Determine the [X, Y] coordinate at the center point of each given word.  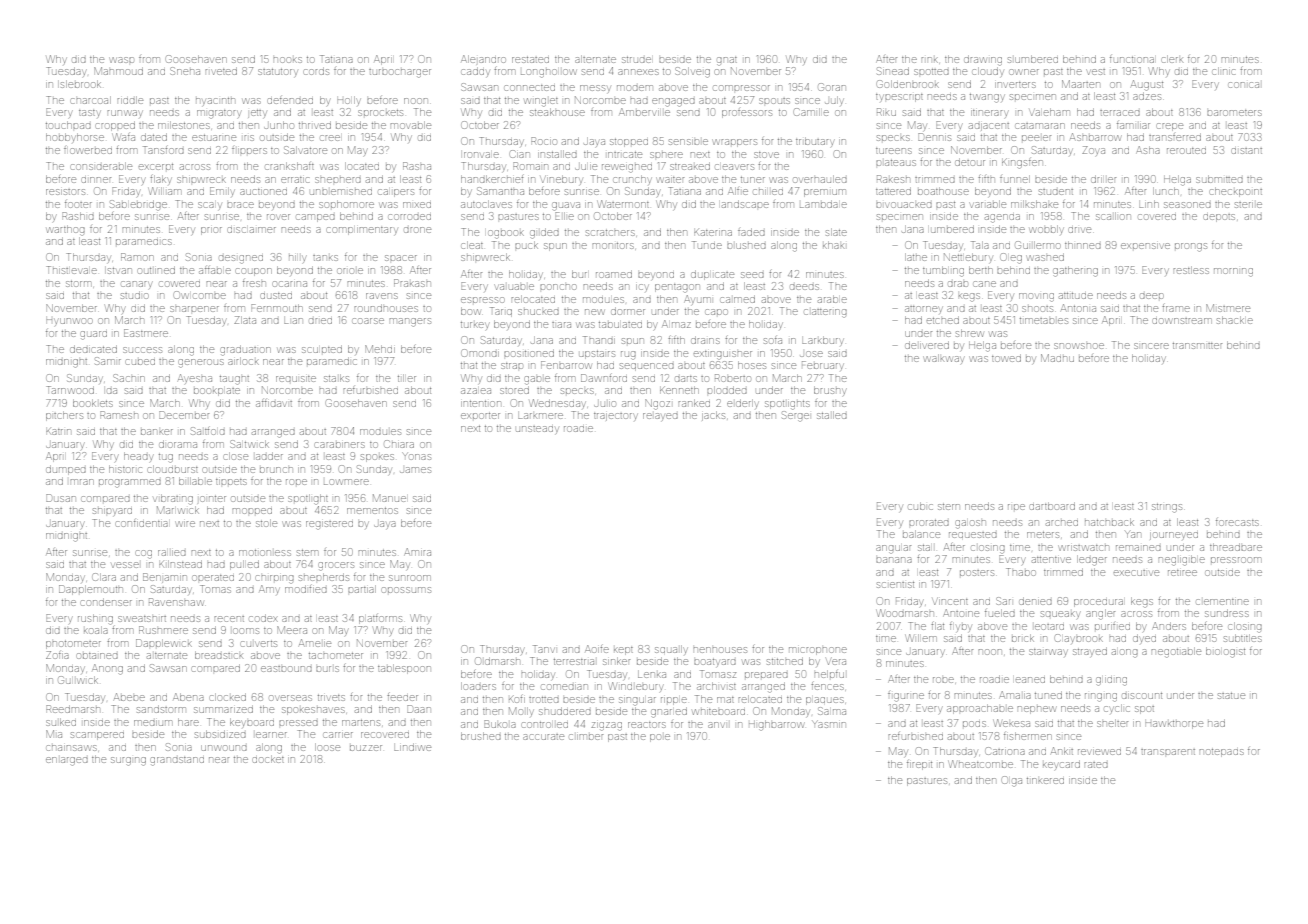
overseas [291, 698]
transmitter [1197, 346]
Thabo [1021, 572]
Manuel [389, 498]
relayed [660, 417]
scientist [895, 585]
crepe [1170, 127]
